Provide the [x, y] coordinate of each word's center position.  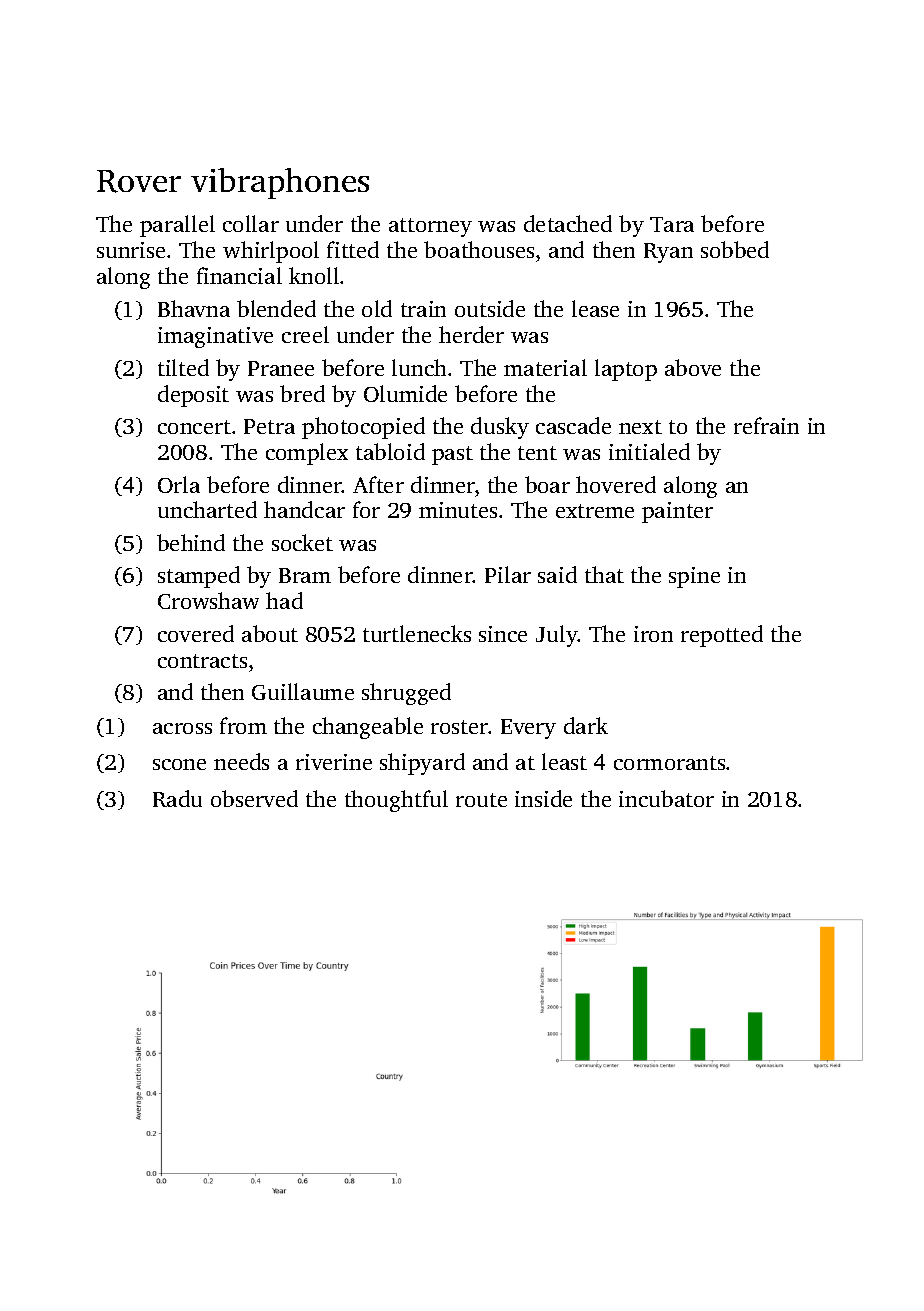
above [693, 367]
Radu [177, 798]
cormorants [669, 763]
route [481, 800]
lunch [419, 367]
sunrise [131, 250]
